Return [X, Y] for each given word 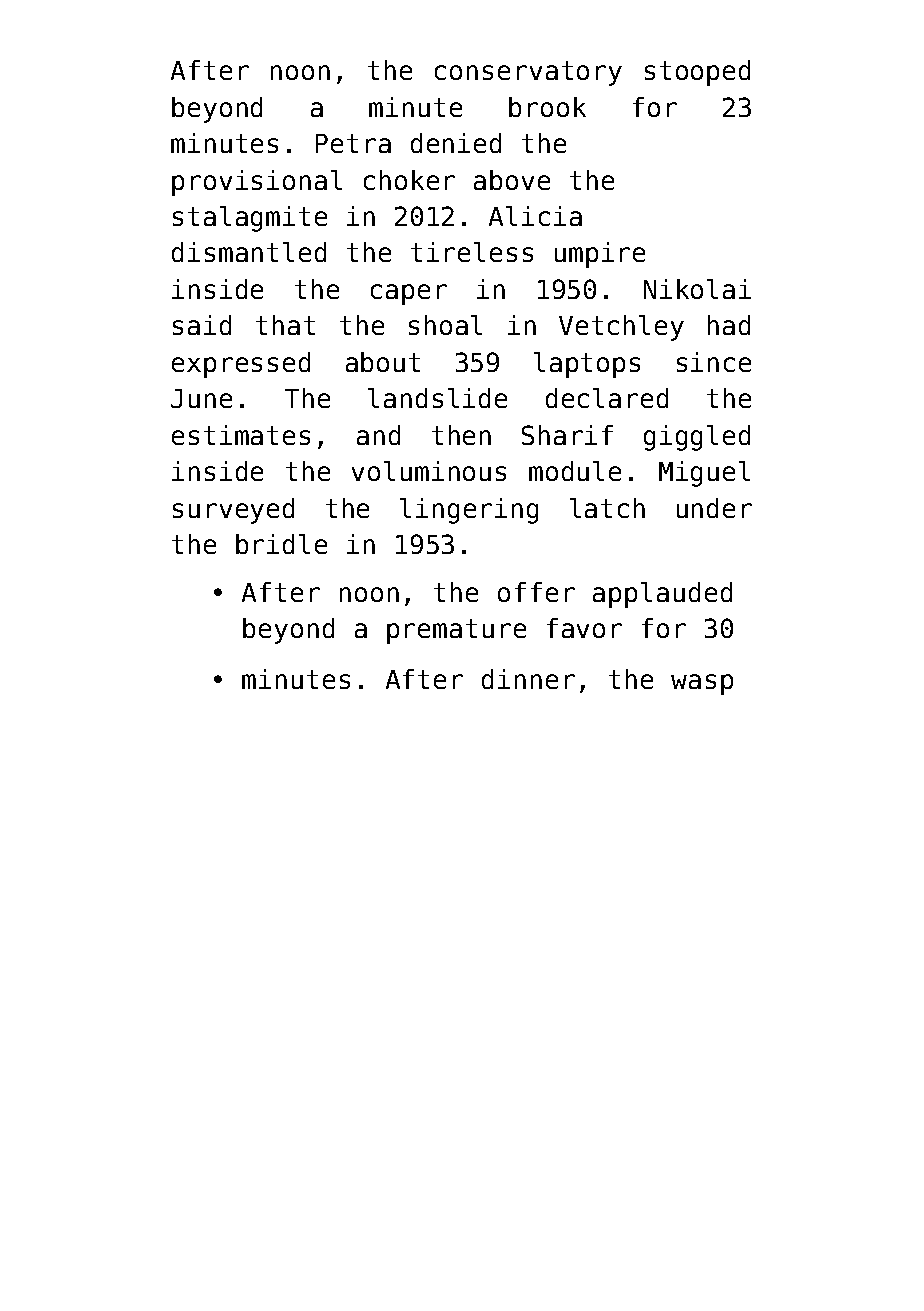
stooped [697, 73]
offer [536, 592]
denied [456, 143]
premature [456, 631]
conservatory [528, 73]
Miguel [704, 474]
